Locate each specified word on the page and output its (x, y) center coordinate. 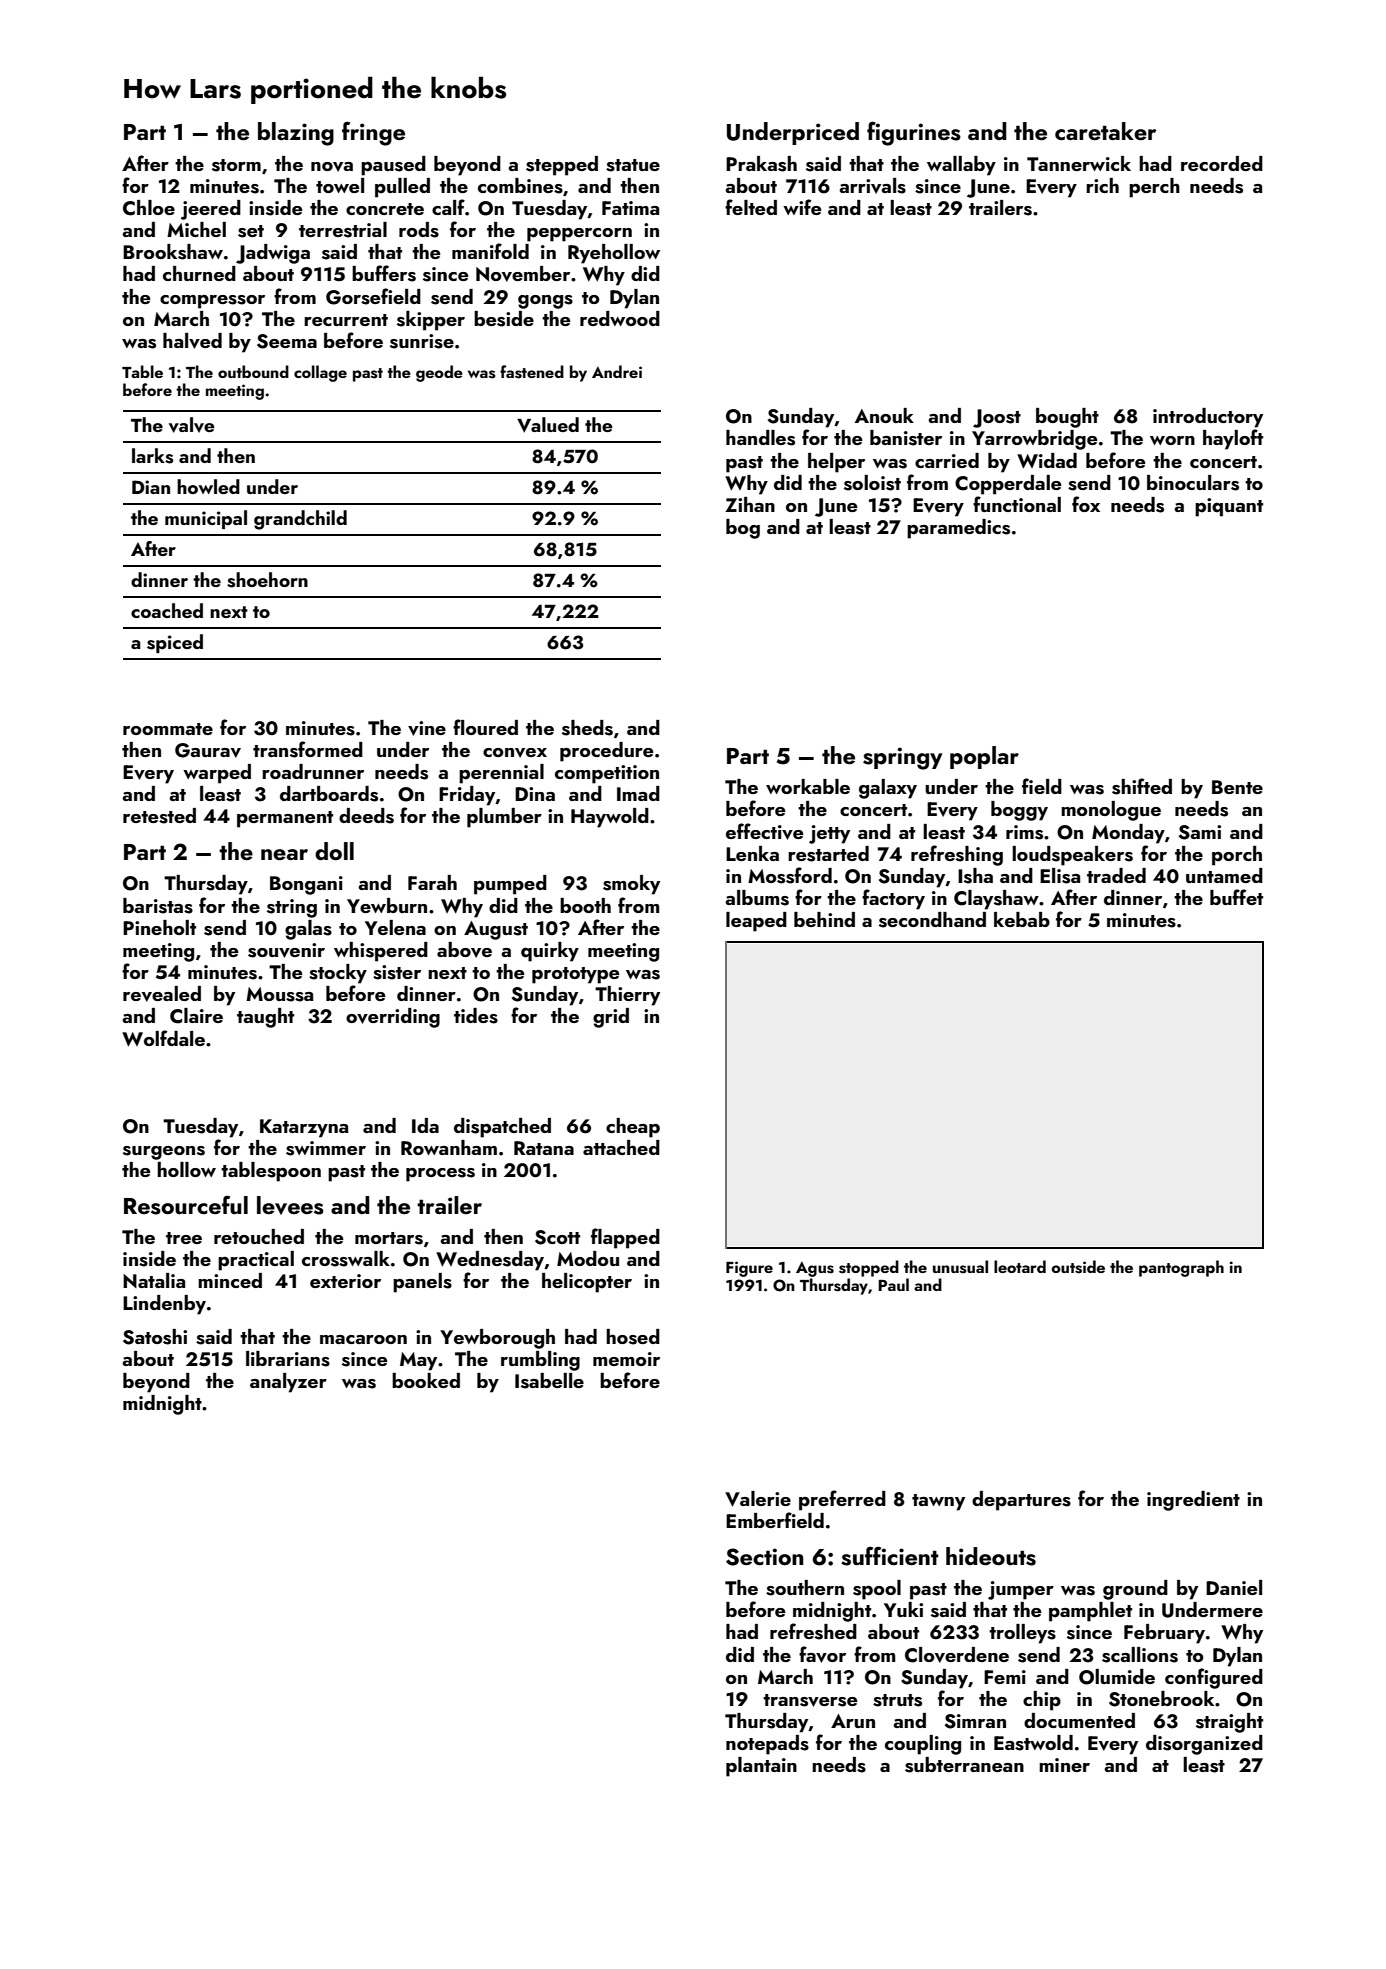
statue (633, 165)
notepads (767, 1745)
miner (1064, 1765)
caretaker (1105, 131)
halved (192, 341)
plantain (761, 1767)
